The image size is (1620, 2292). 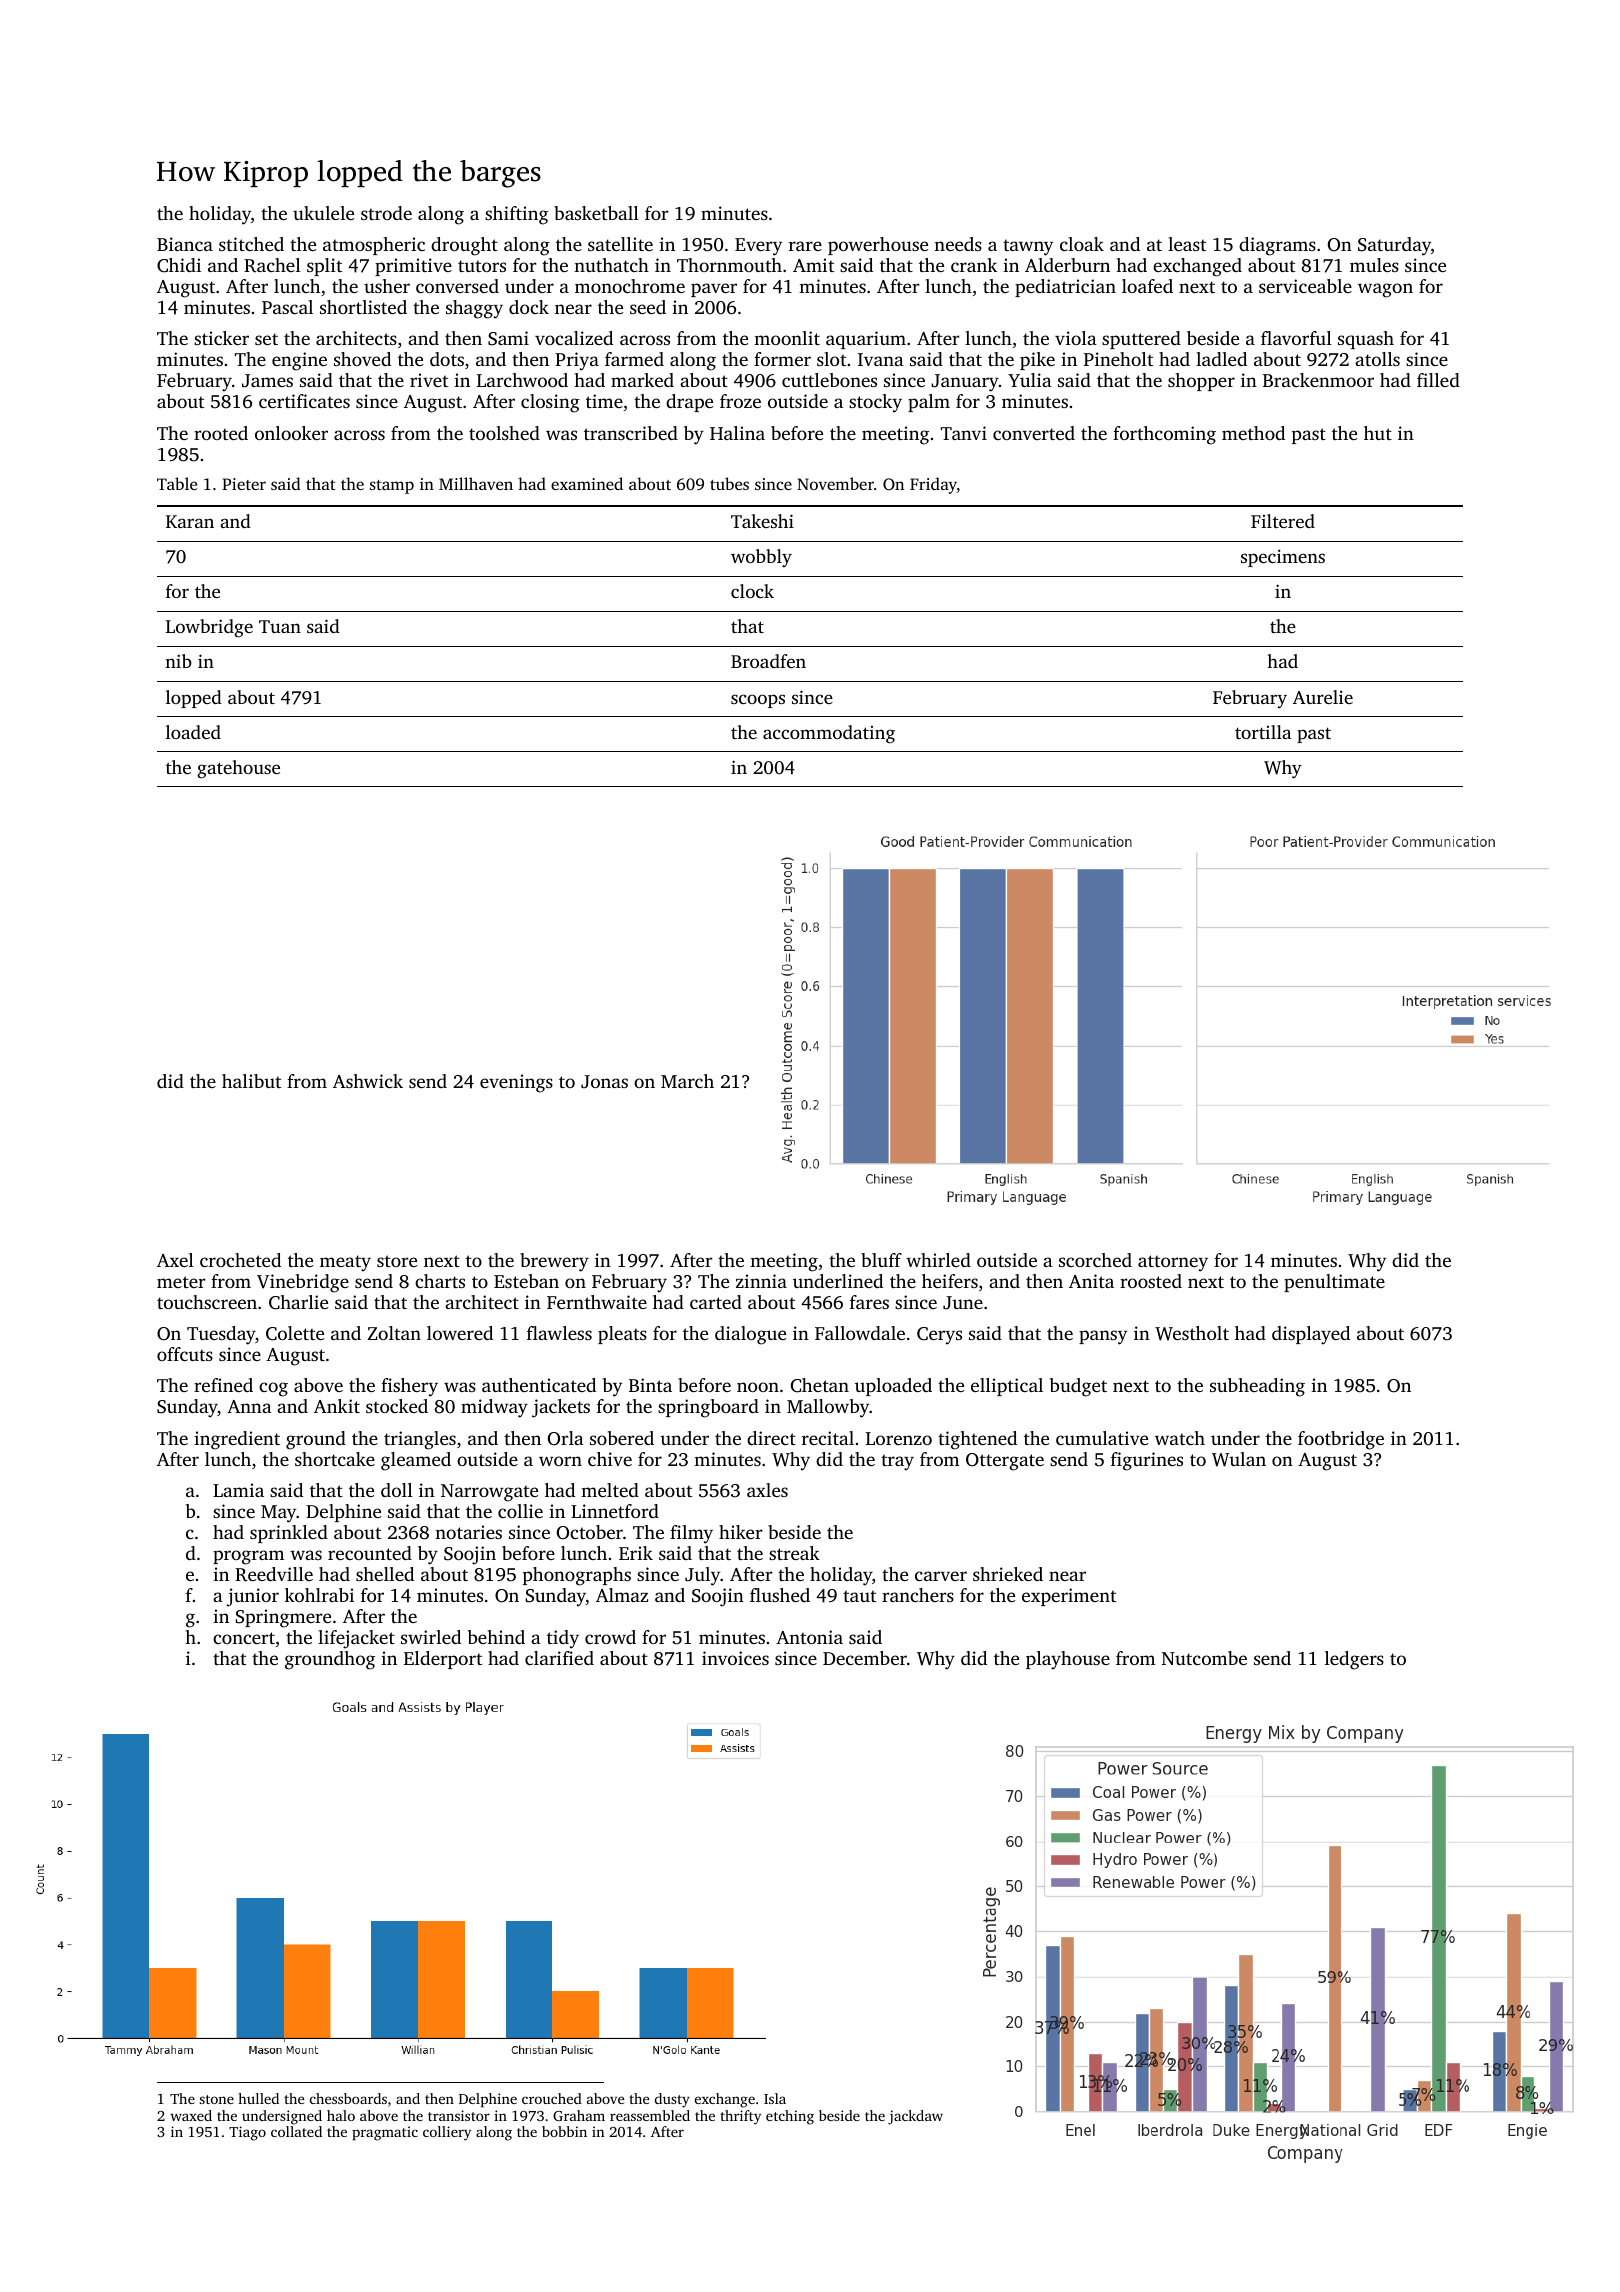 I want to click on cloak, so click(x=1082, y=244).
